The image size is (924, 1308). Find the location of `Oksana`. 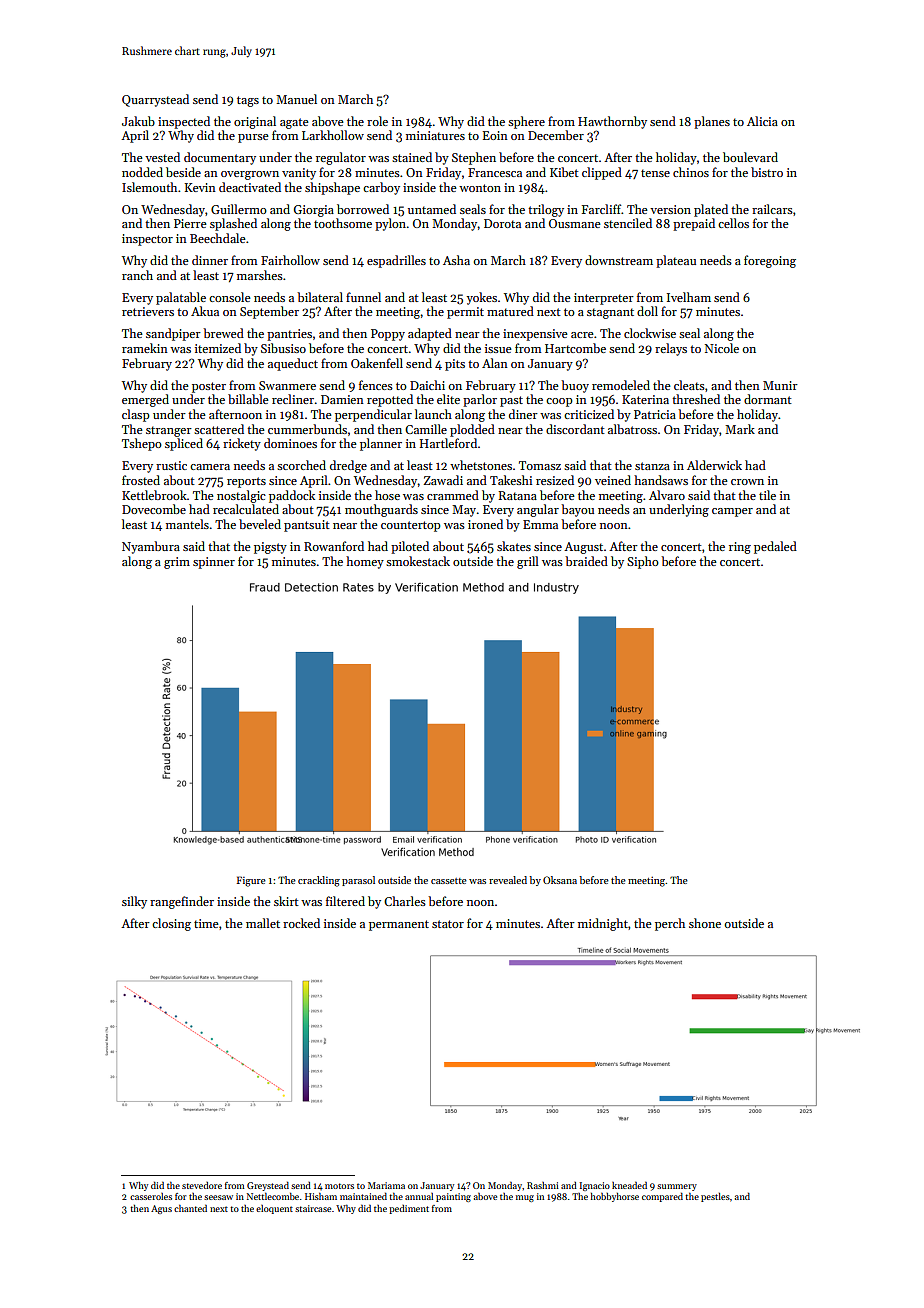

Oksana is located at coordinates (560, 880).
